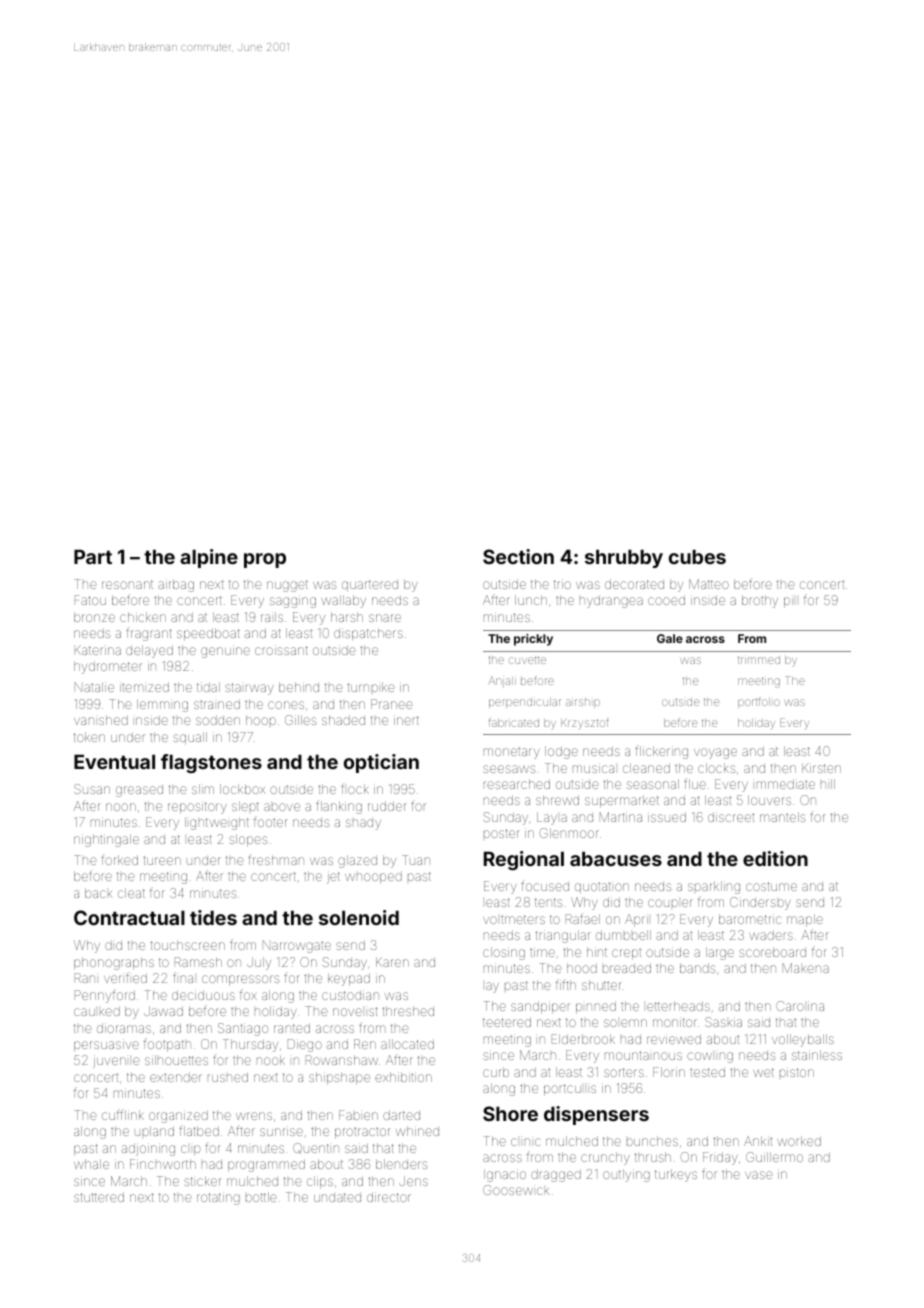 The height and width of the document is (1308, 924). Describe the element at coordinates (518, 556) in the document. I see `Section` at that location.
